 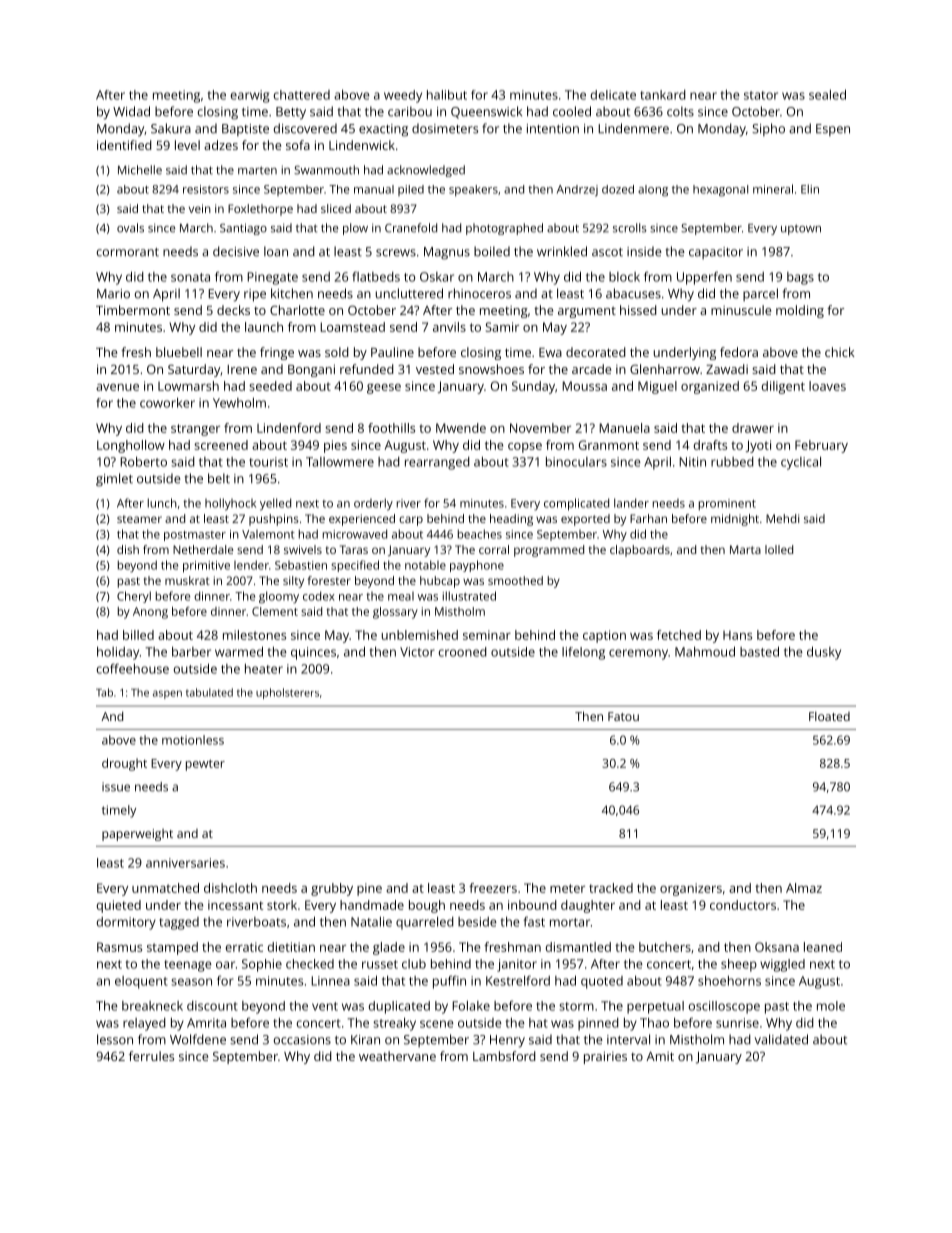 What do you see at coordinates (493, 888) in the document?
I see `freezers` at bounding box center [493, 888].
